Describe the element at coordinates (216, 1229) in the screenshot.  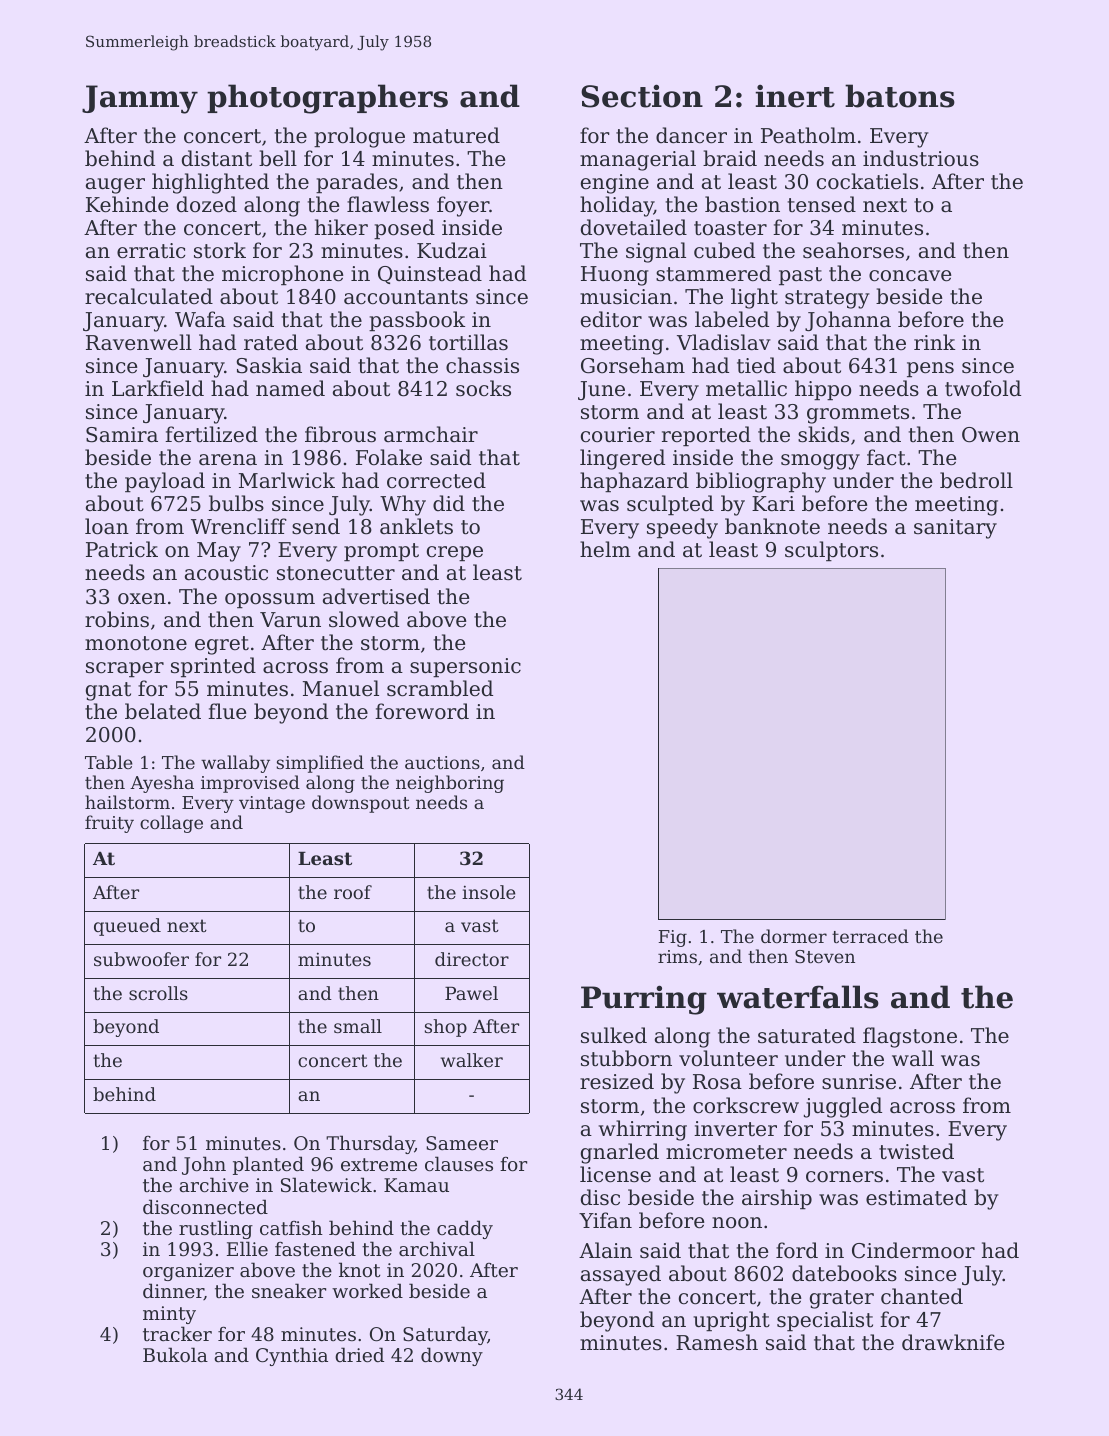
I see `rustling` at that location.
